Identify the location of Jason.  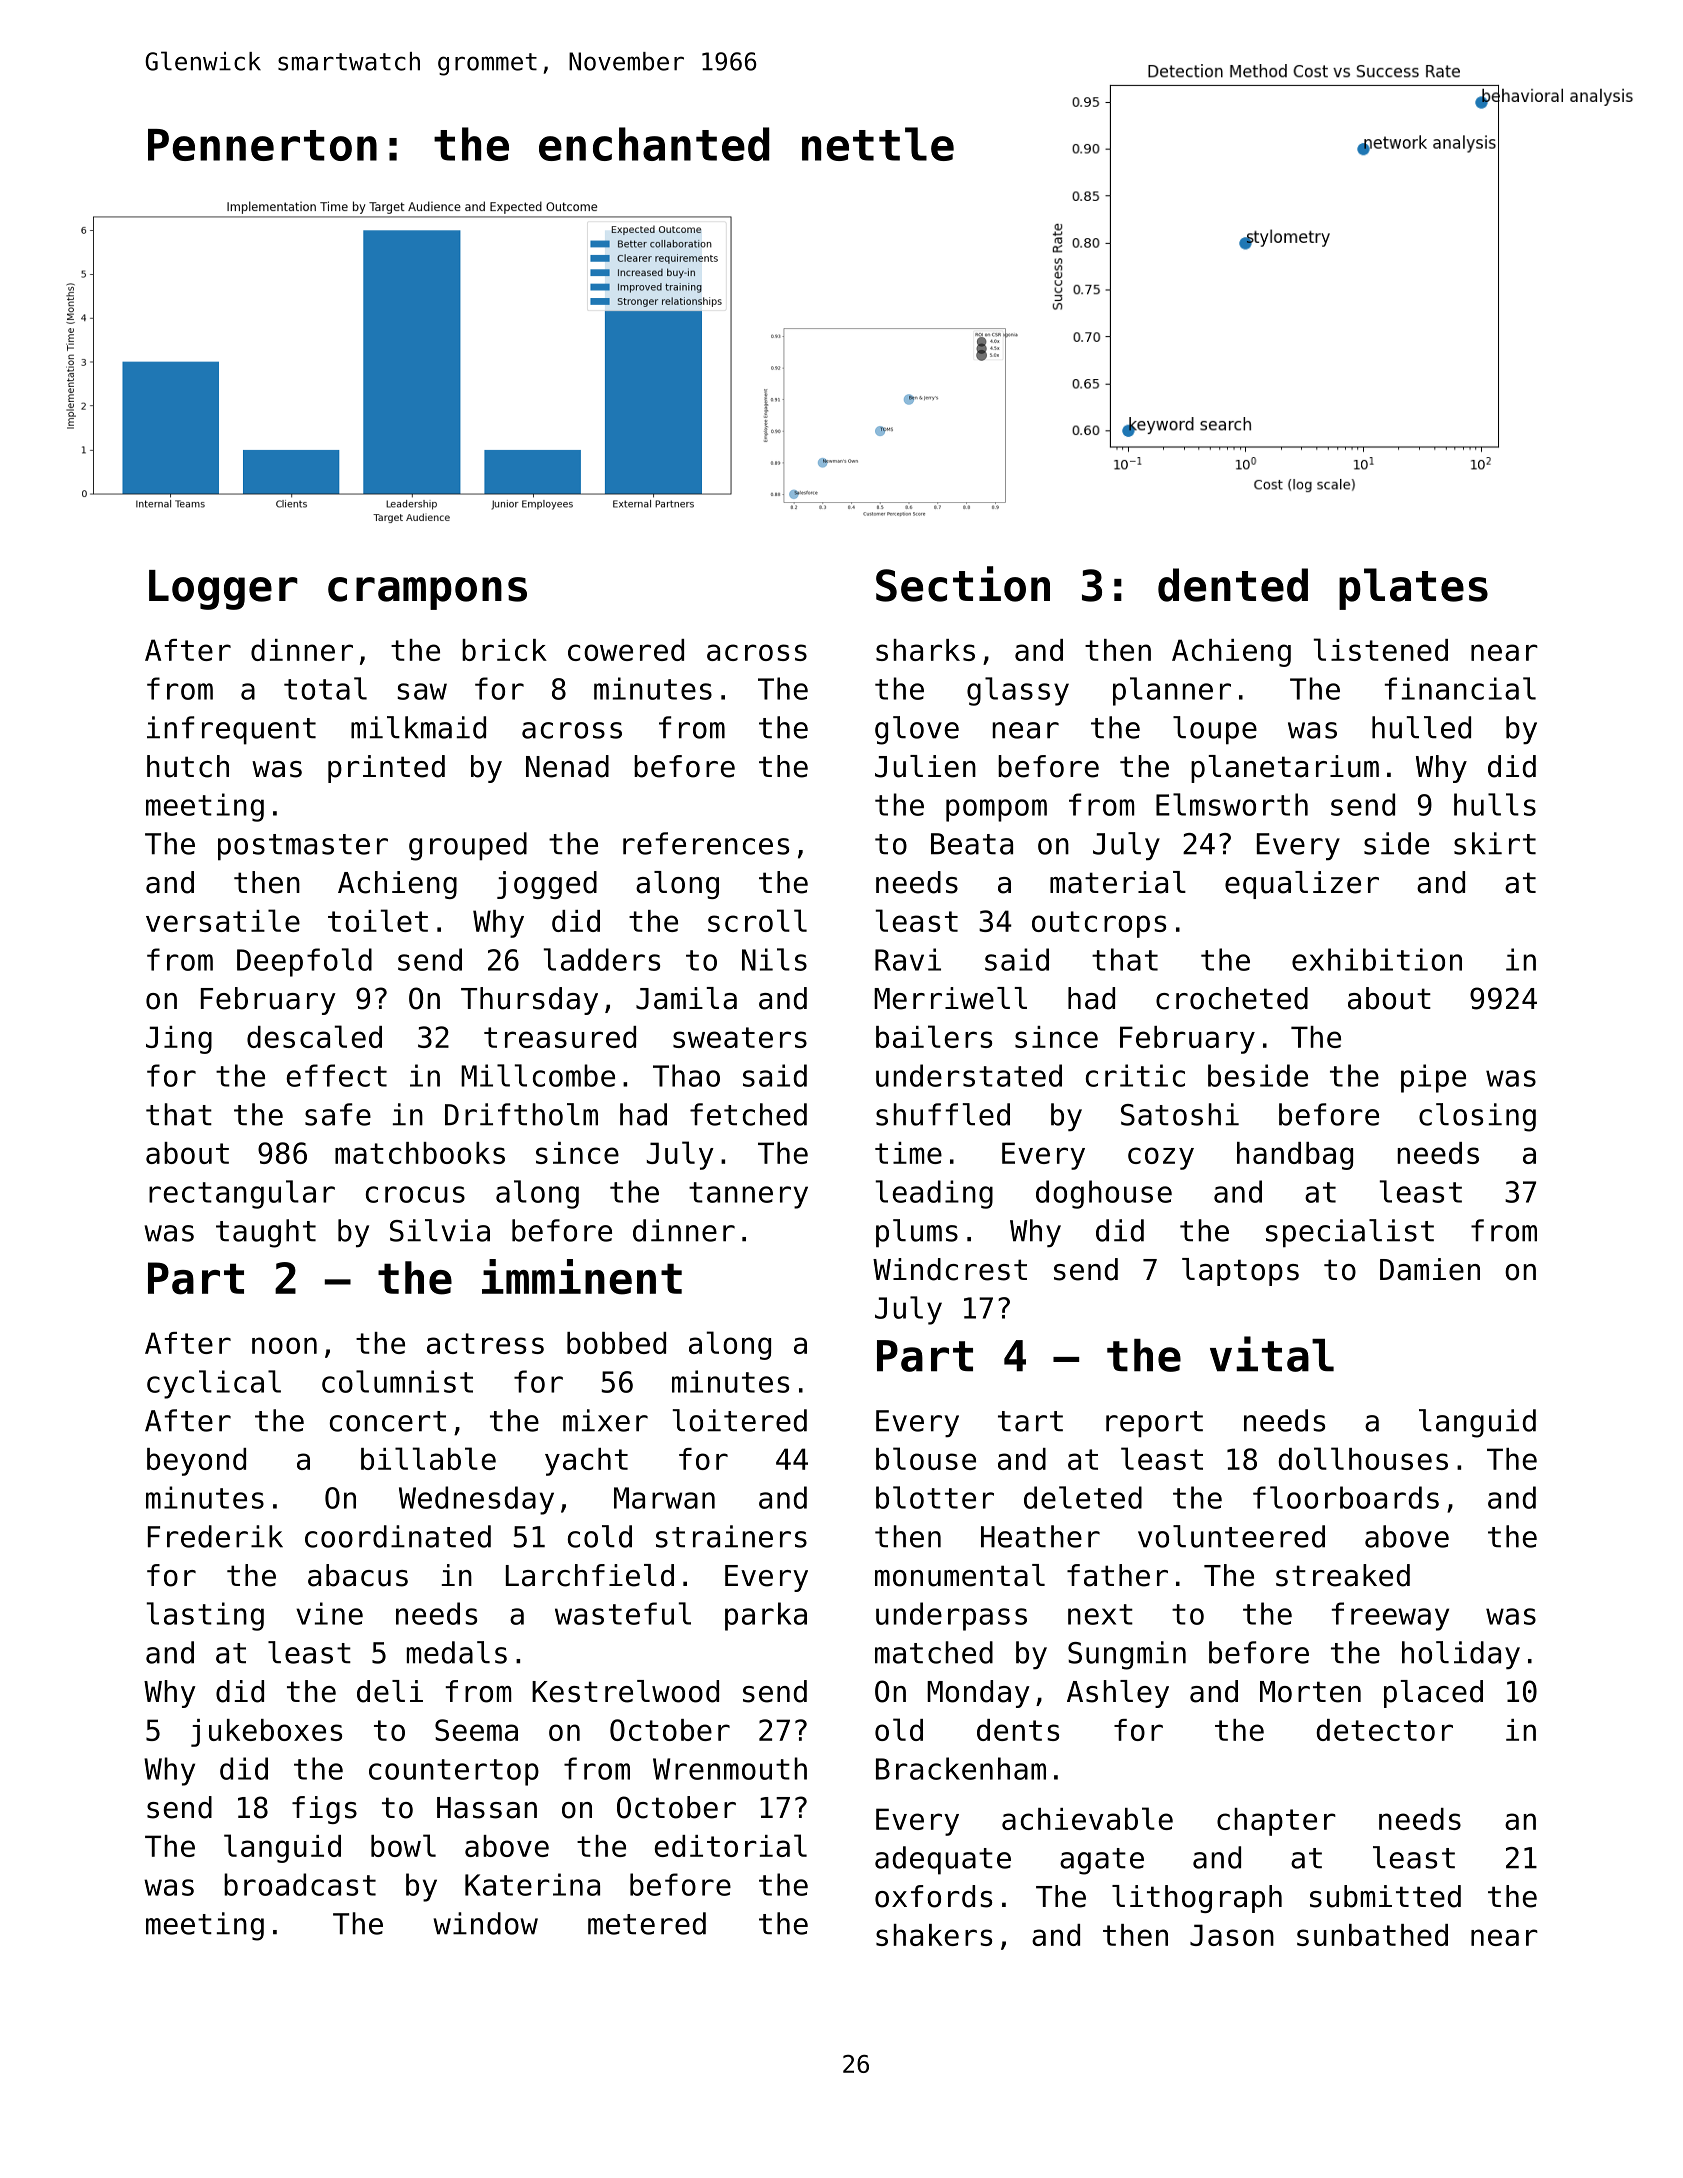
(1232, 1935).
